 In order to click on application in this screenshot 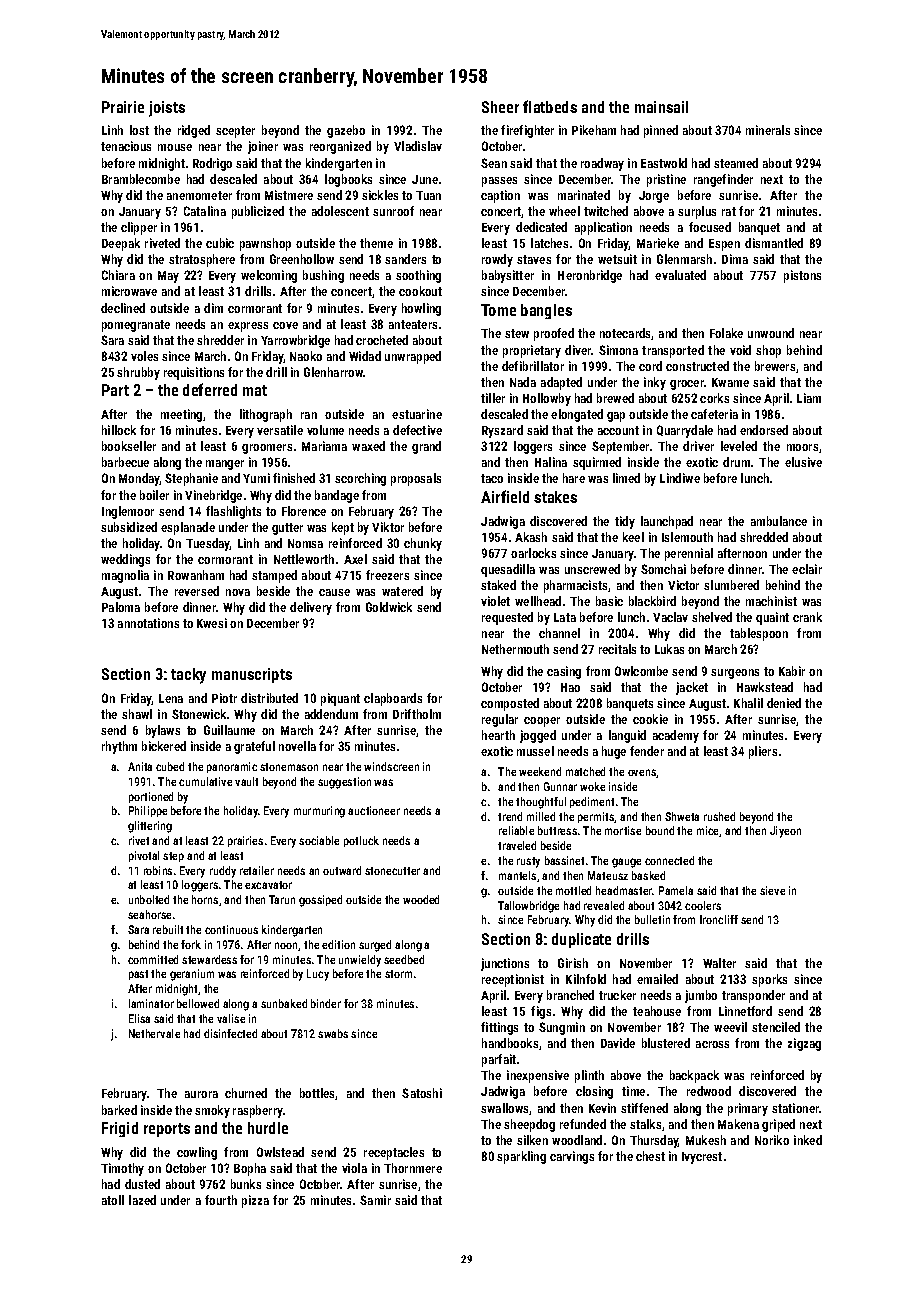, I will do `click(603, 228)`.
